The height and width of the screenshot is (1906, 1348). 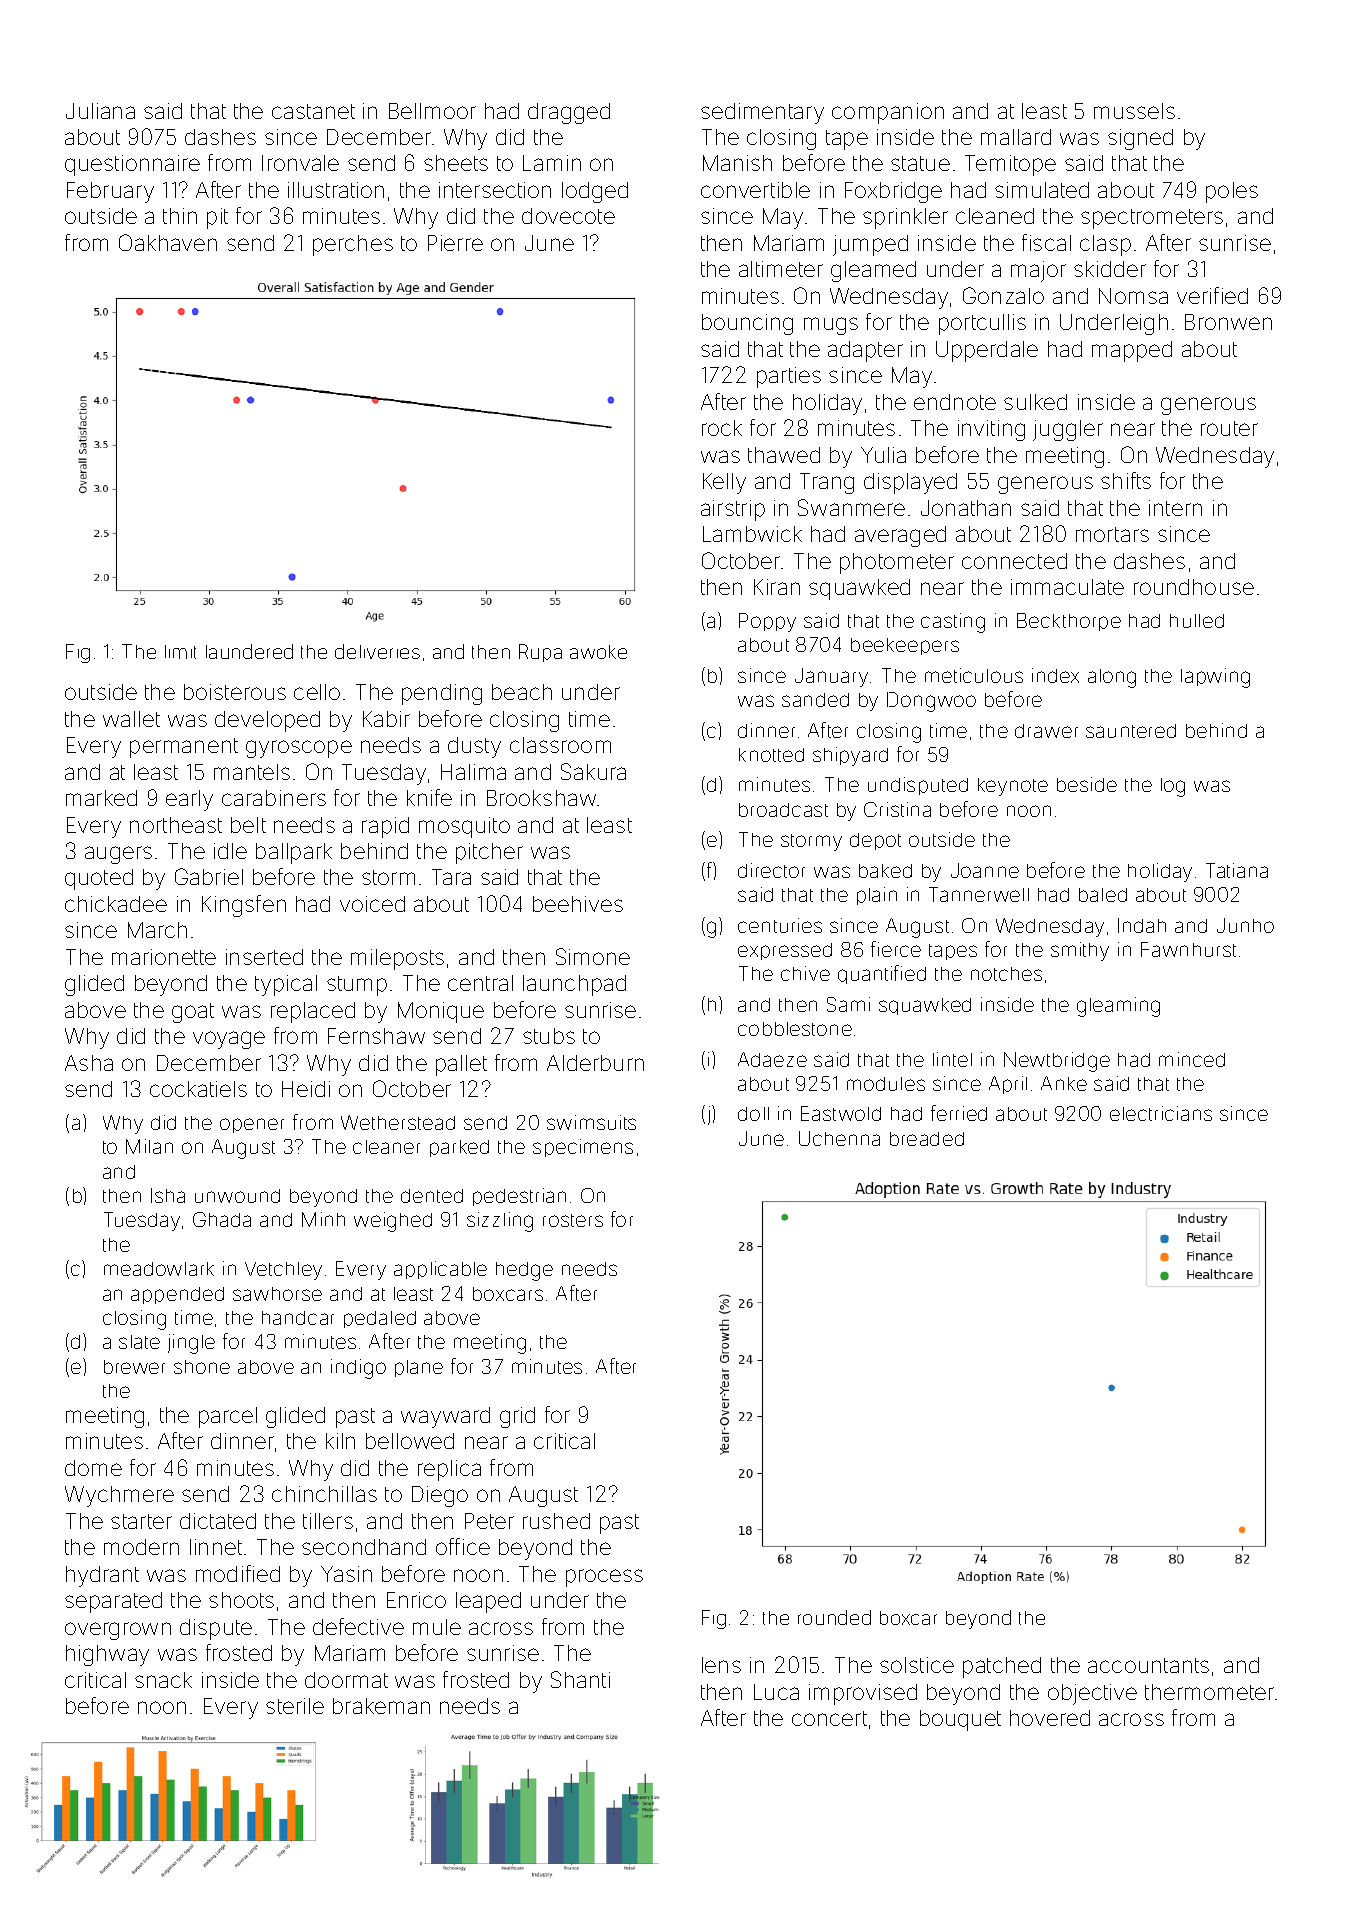 What do you see at coordinates (283, 1271) in the screenshot?
I see `Vetchley` at bounding box center [283, 1271].
